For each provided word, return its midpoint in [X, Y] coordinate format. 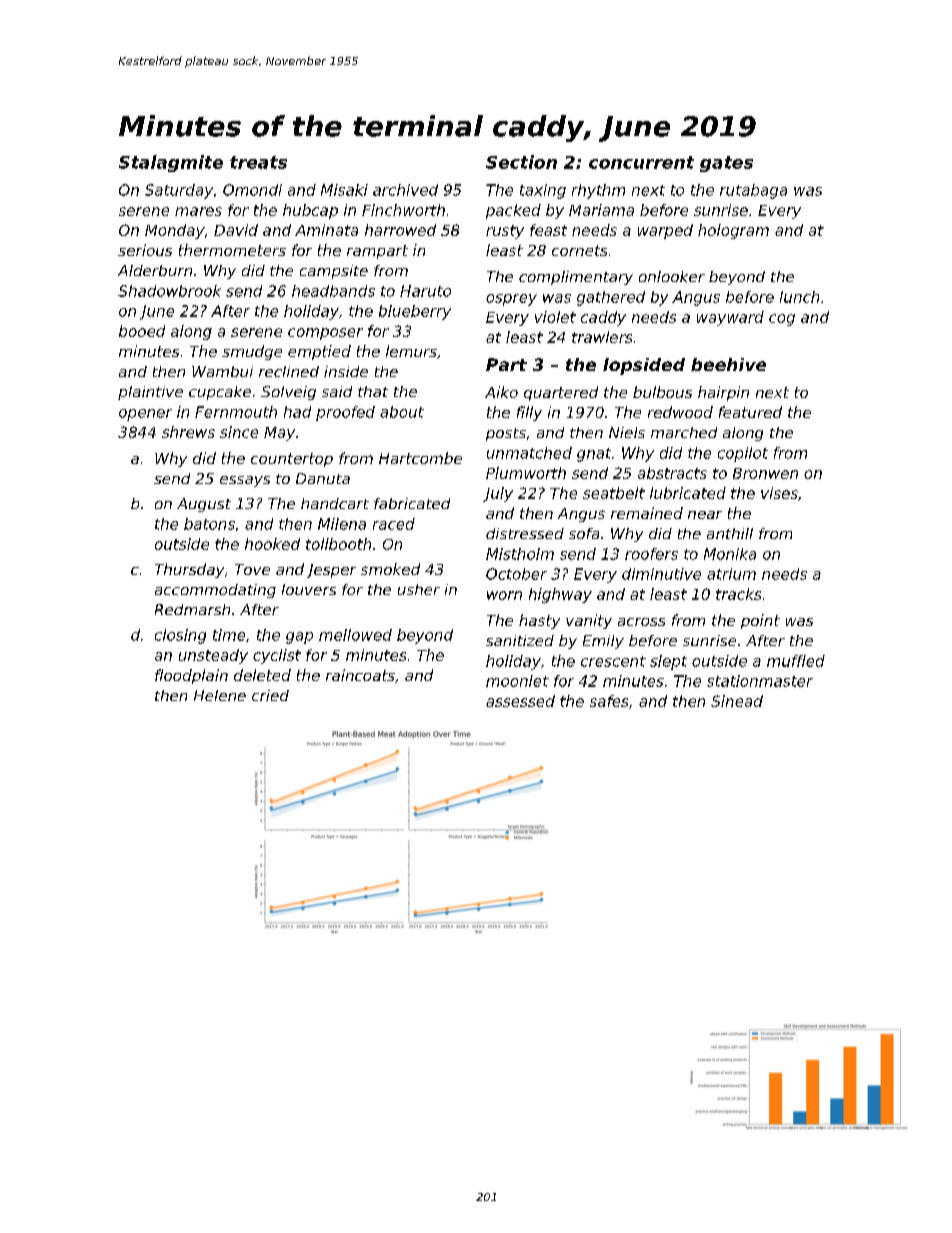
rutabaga [753, 191]
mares [198, 211]
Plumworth [526, 473]
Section [521, 162]
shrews [188, 432]
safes [609, 701]
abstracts [672, 473]
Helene [220, 695]
